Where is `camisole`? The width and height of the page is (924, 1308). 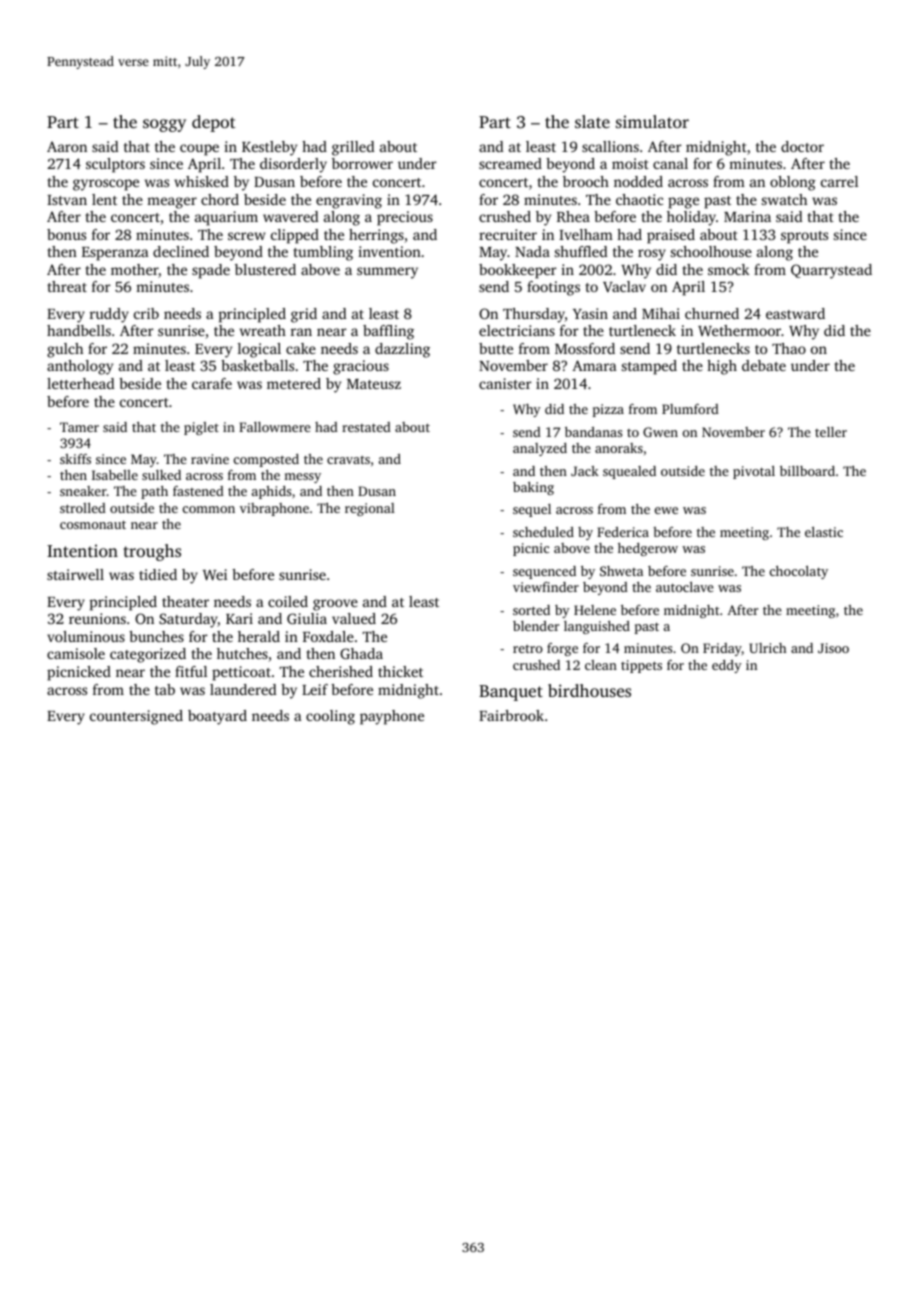
camisole is located at coordinates (76, 653).
